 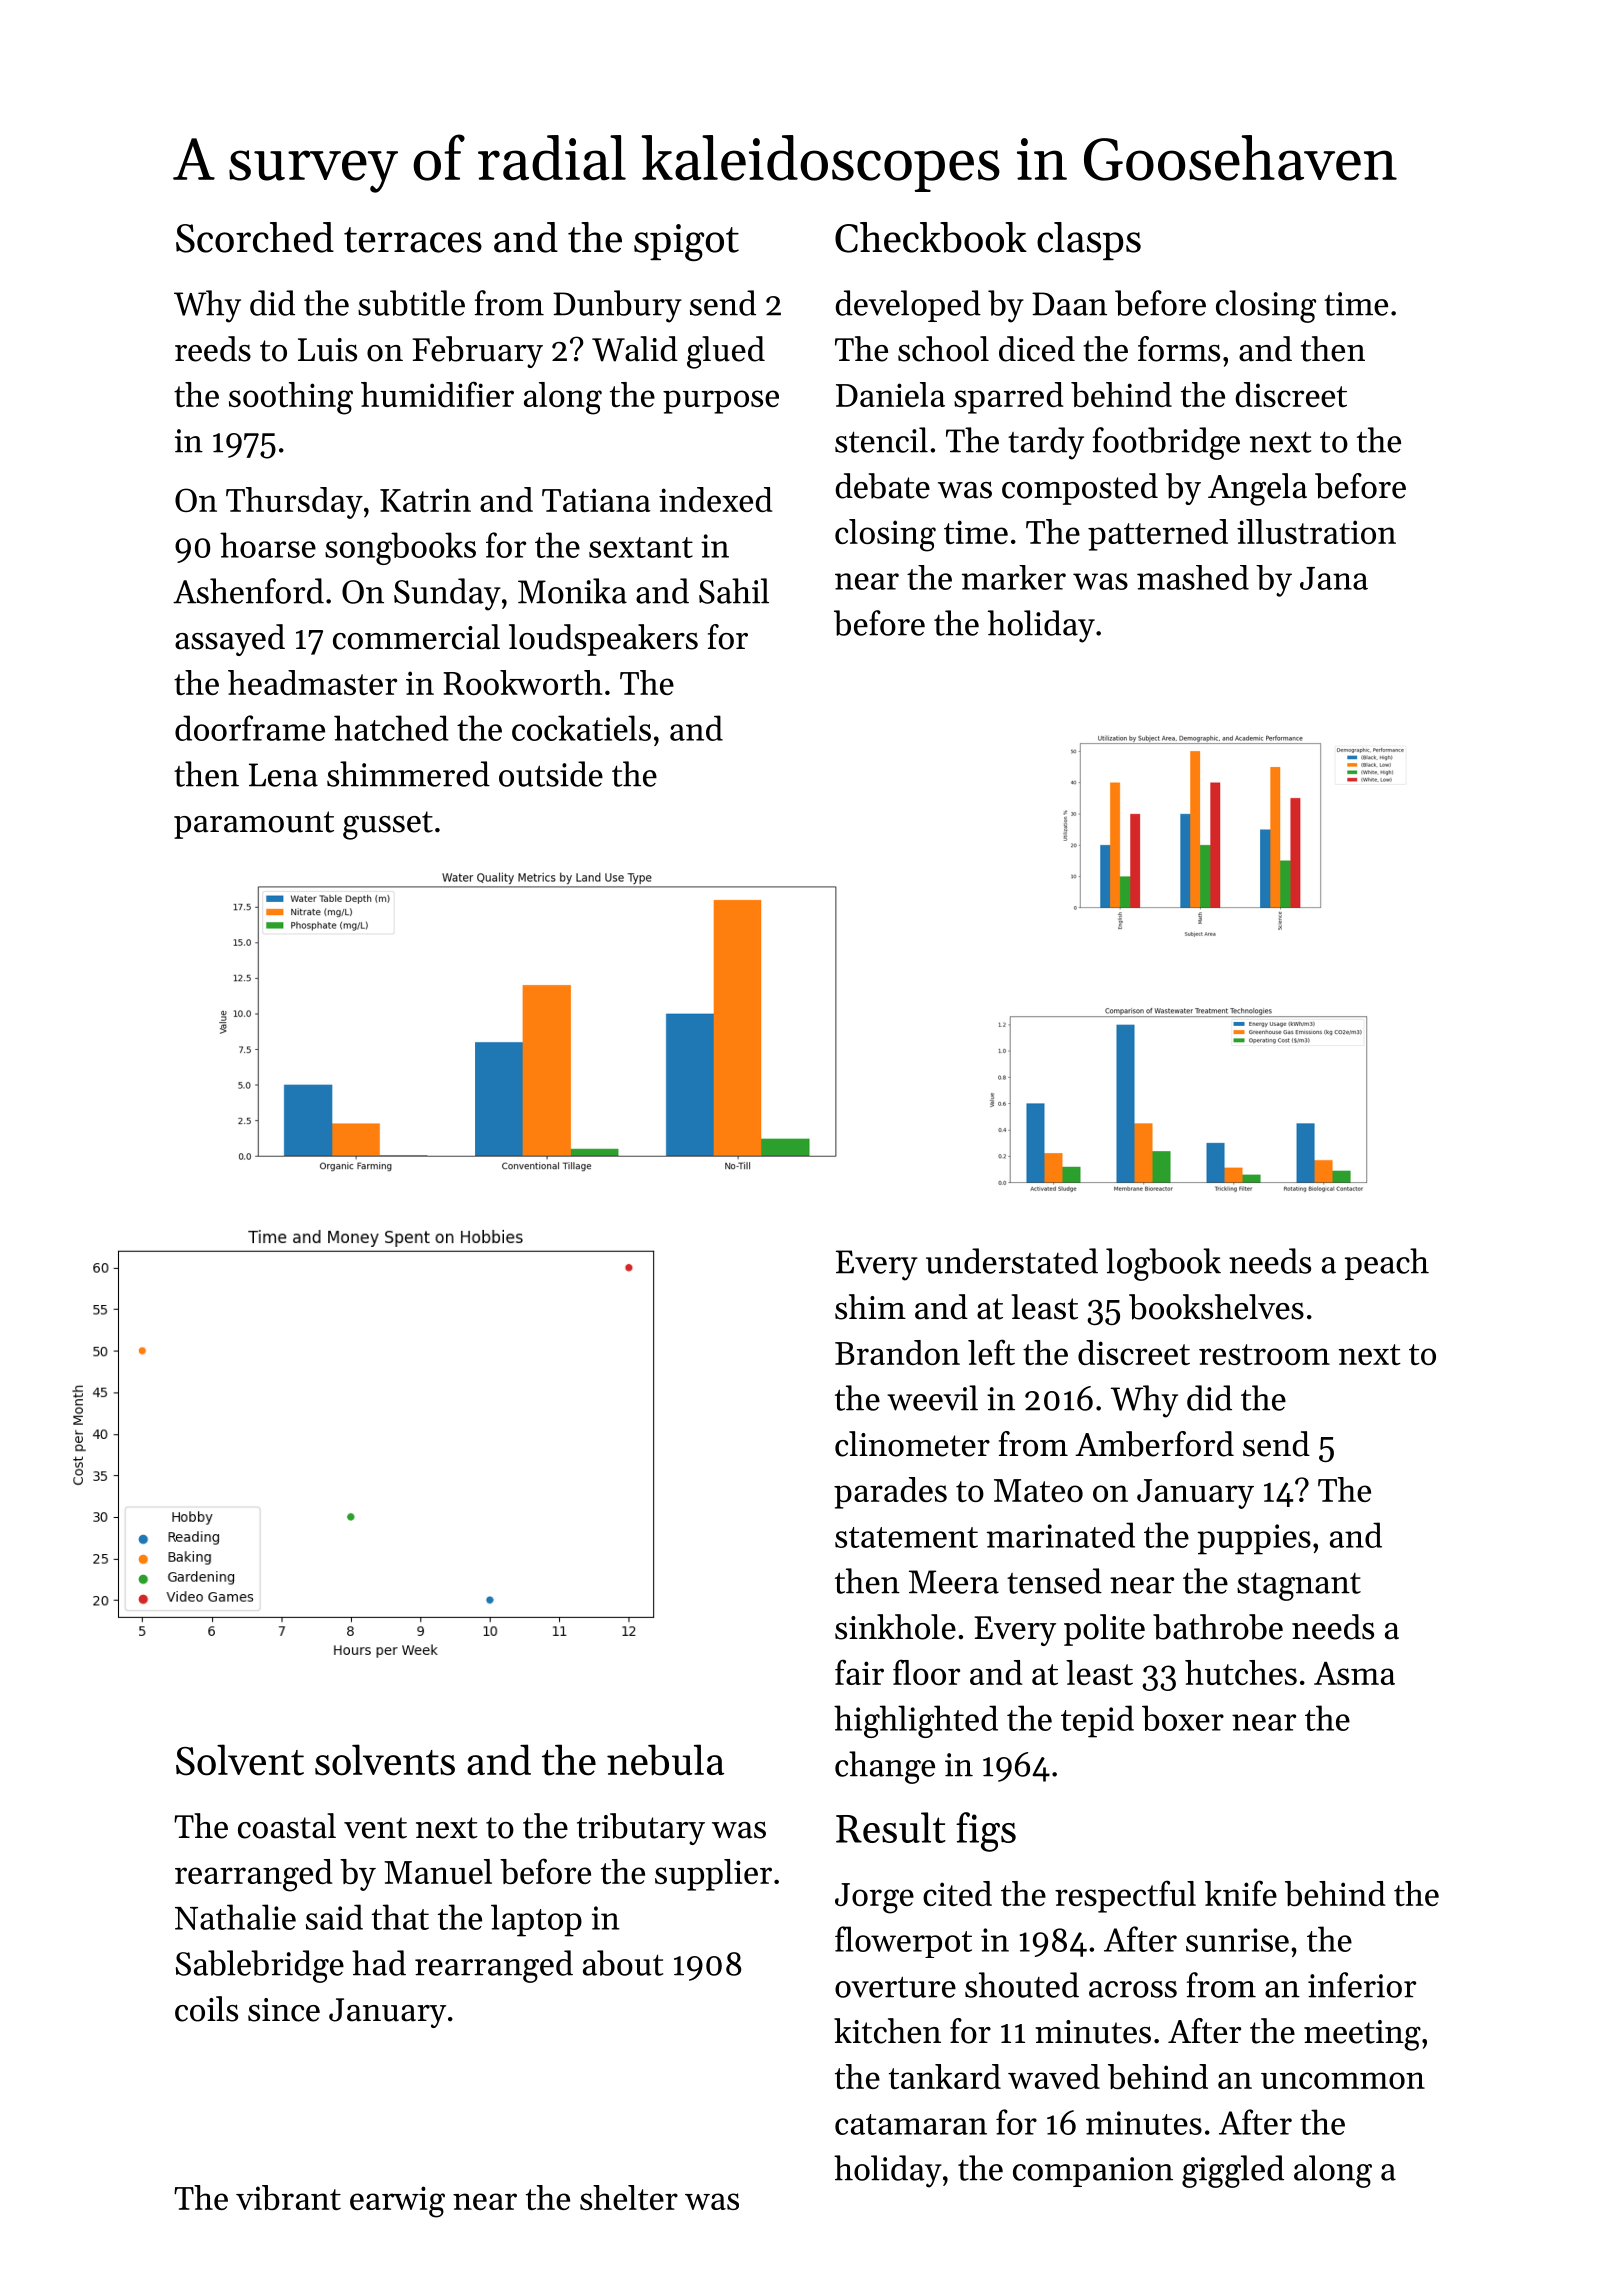 What do you see at coordinates (254, 825) in the screenshot?
I see `paramount` at bounding box center [254, 825].
